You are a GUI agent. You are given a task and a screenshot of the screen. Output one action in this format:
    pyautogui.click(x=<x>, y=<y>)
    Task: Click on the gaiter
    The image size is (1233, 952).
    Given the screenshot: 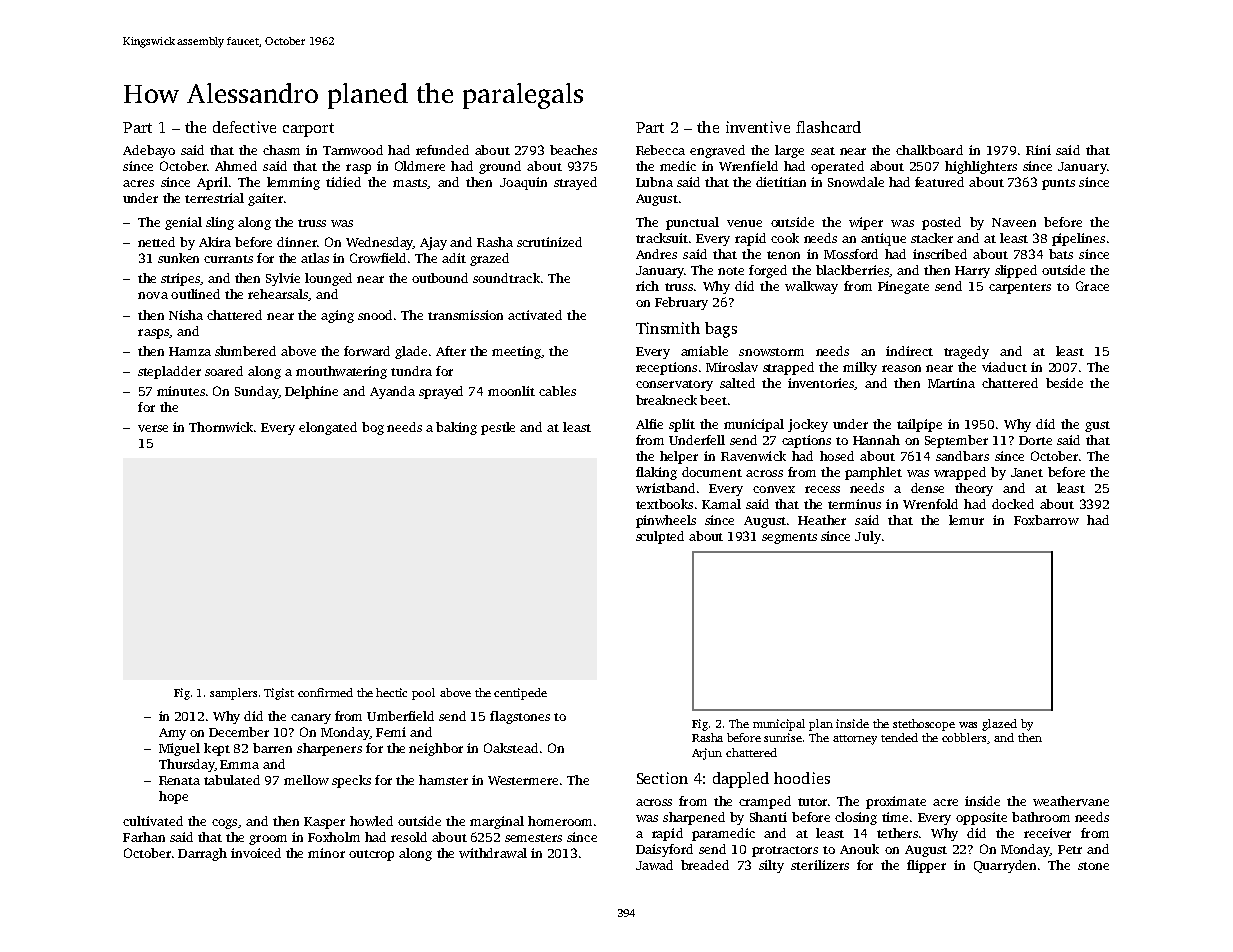 What is the action you would take?
    pyautogui.click(x=265, y=199)
